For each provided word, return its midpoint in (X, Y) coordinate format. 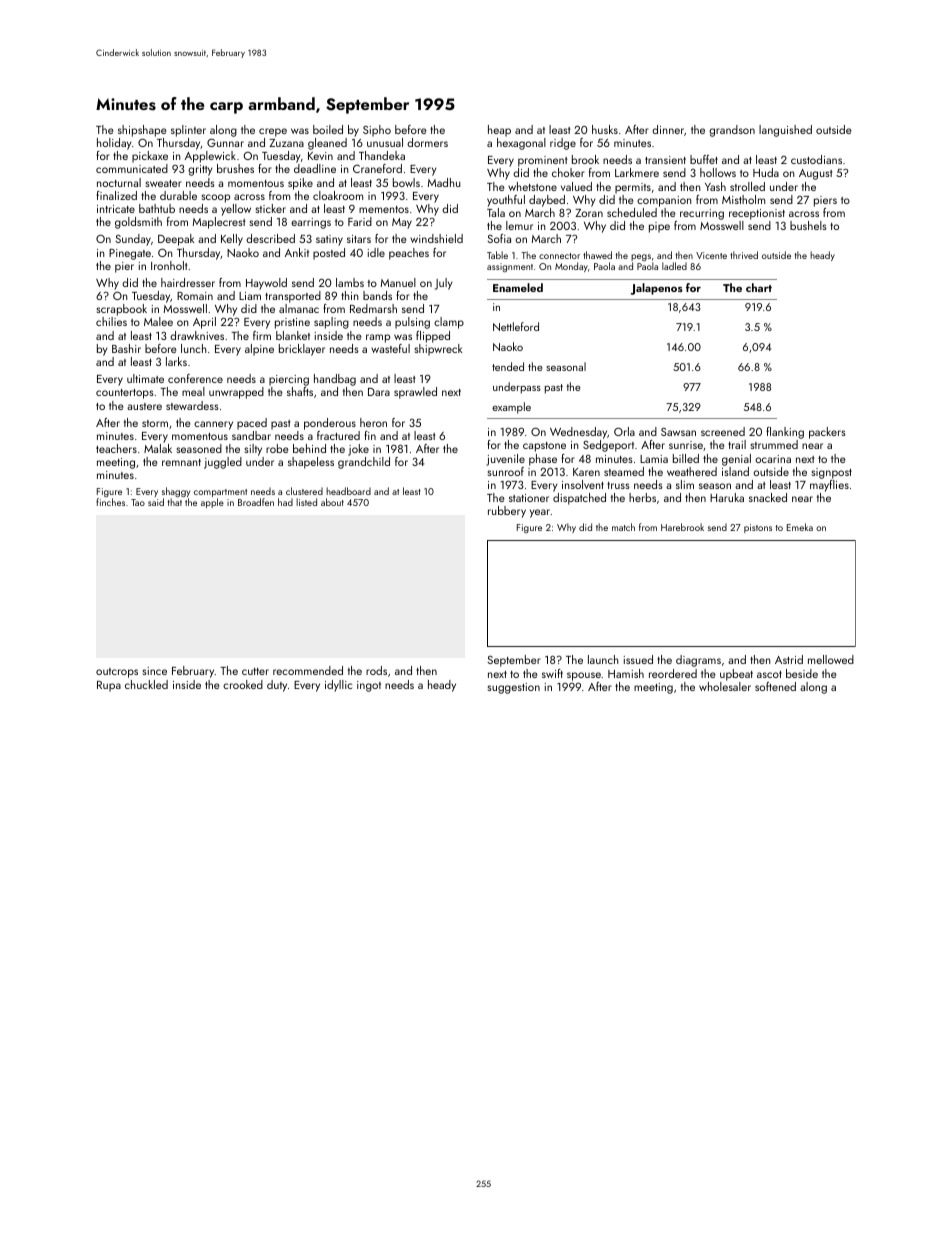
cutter (255, 671)
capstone (544, 447)
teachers (116, 448)
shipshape (142, 131)
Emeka (800, 527)
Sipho (377, 131)
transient (665, 160)
